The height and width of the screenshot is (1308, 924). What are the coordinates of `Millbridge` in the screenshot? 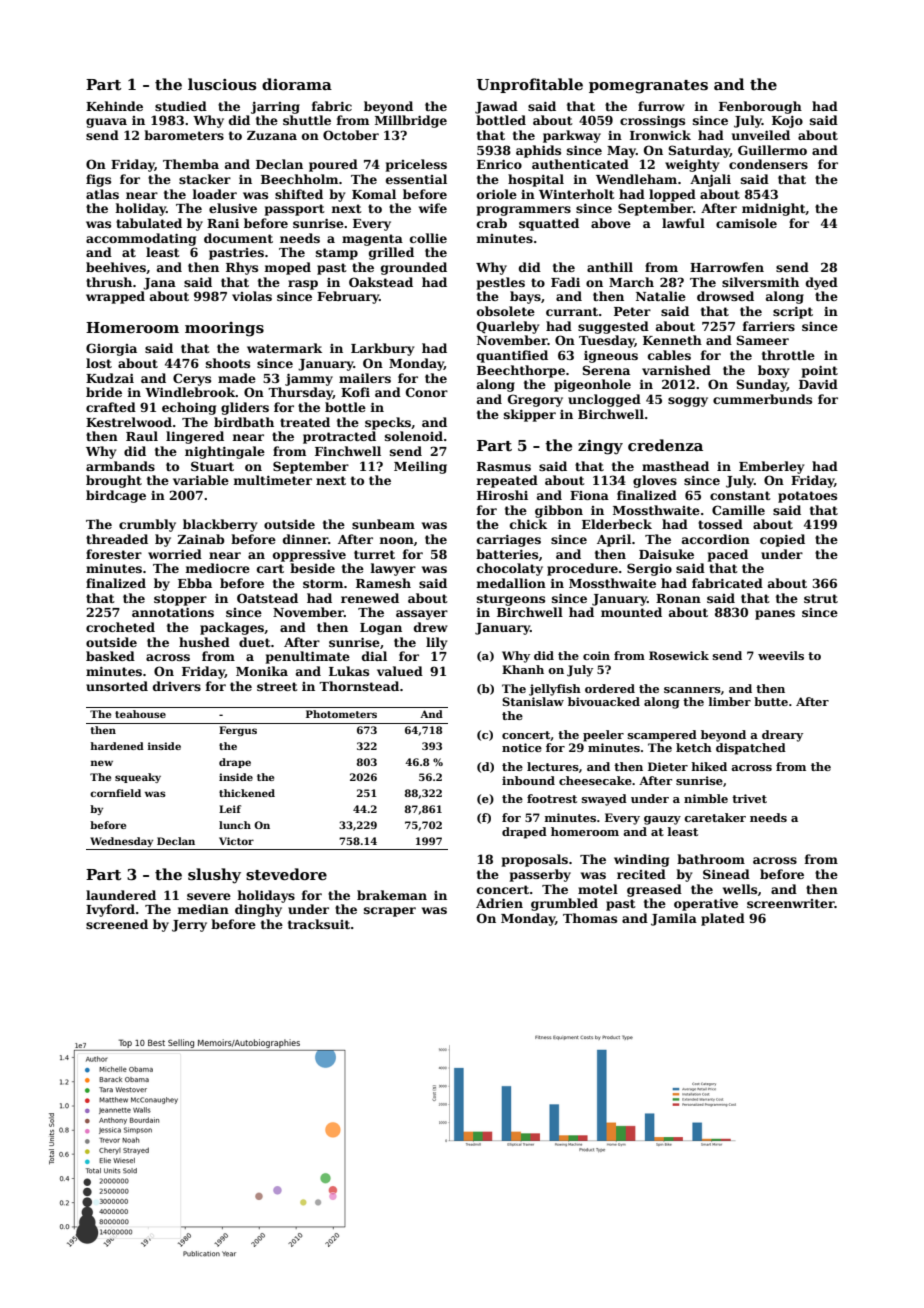 It's located at (411, 121).
